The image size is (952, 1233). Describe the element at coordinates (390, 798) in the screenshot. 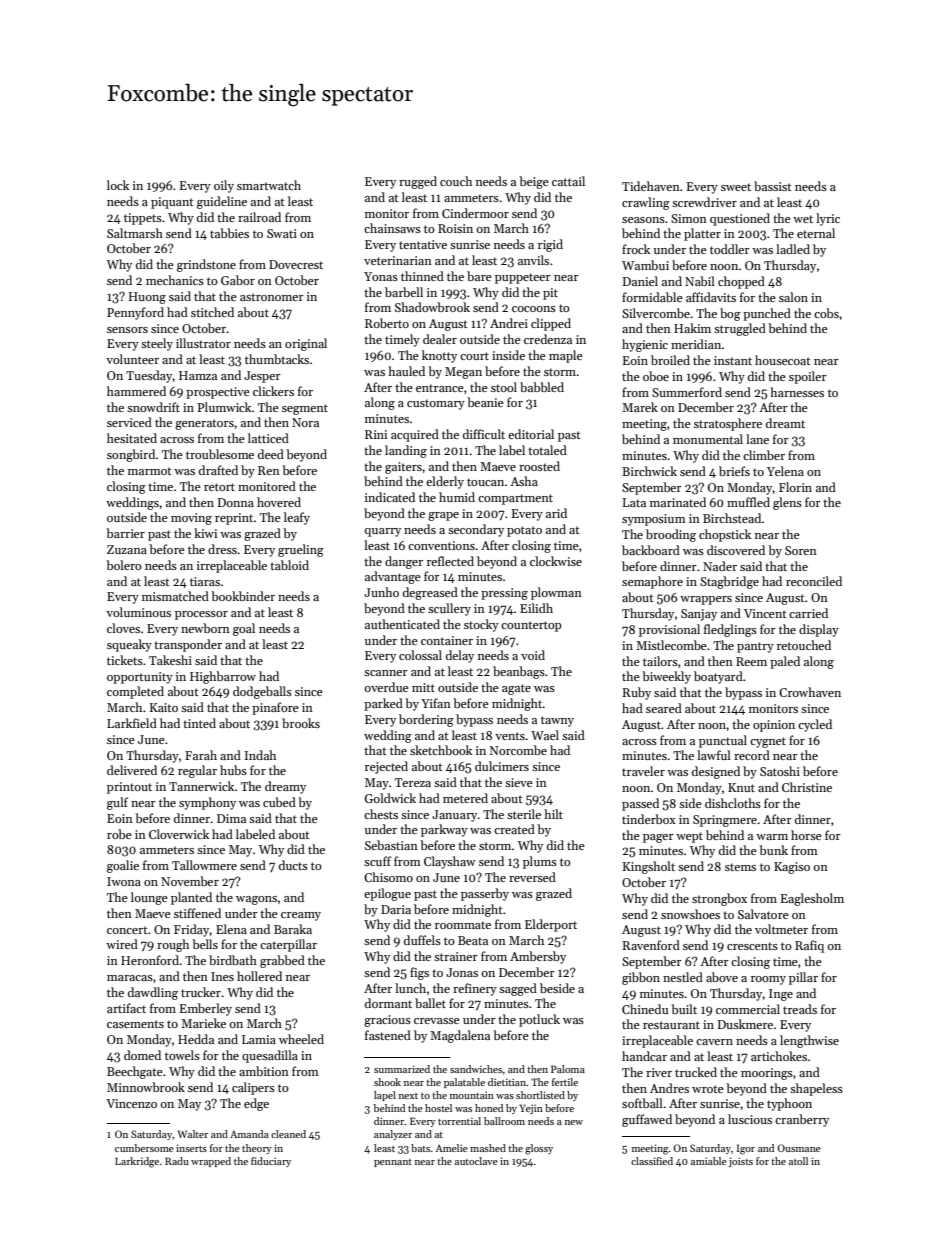

I see `Goldwick` at that location.
